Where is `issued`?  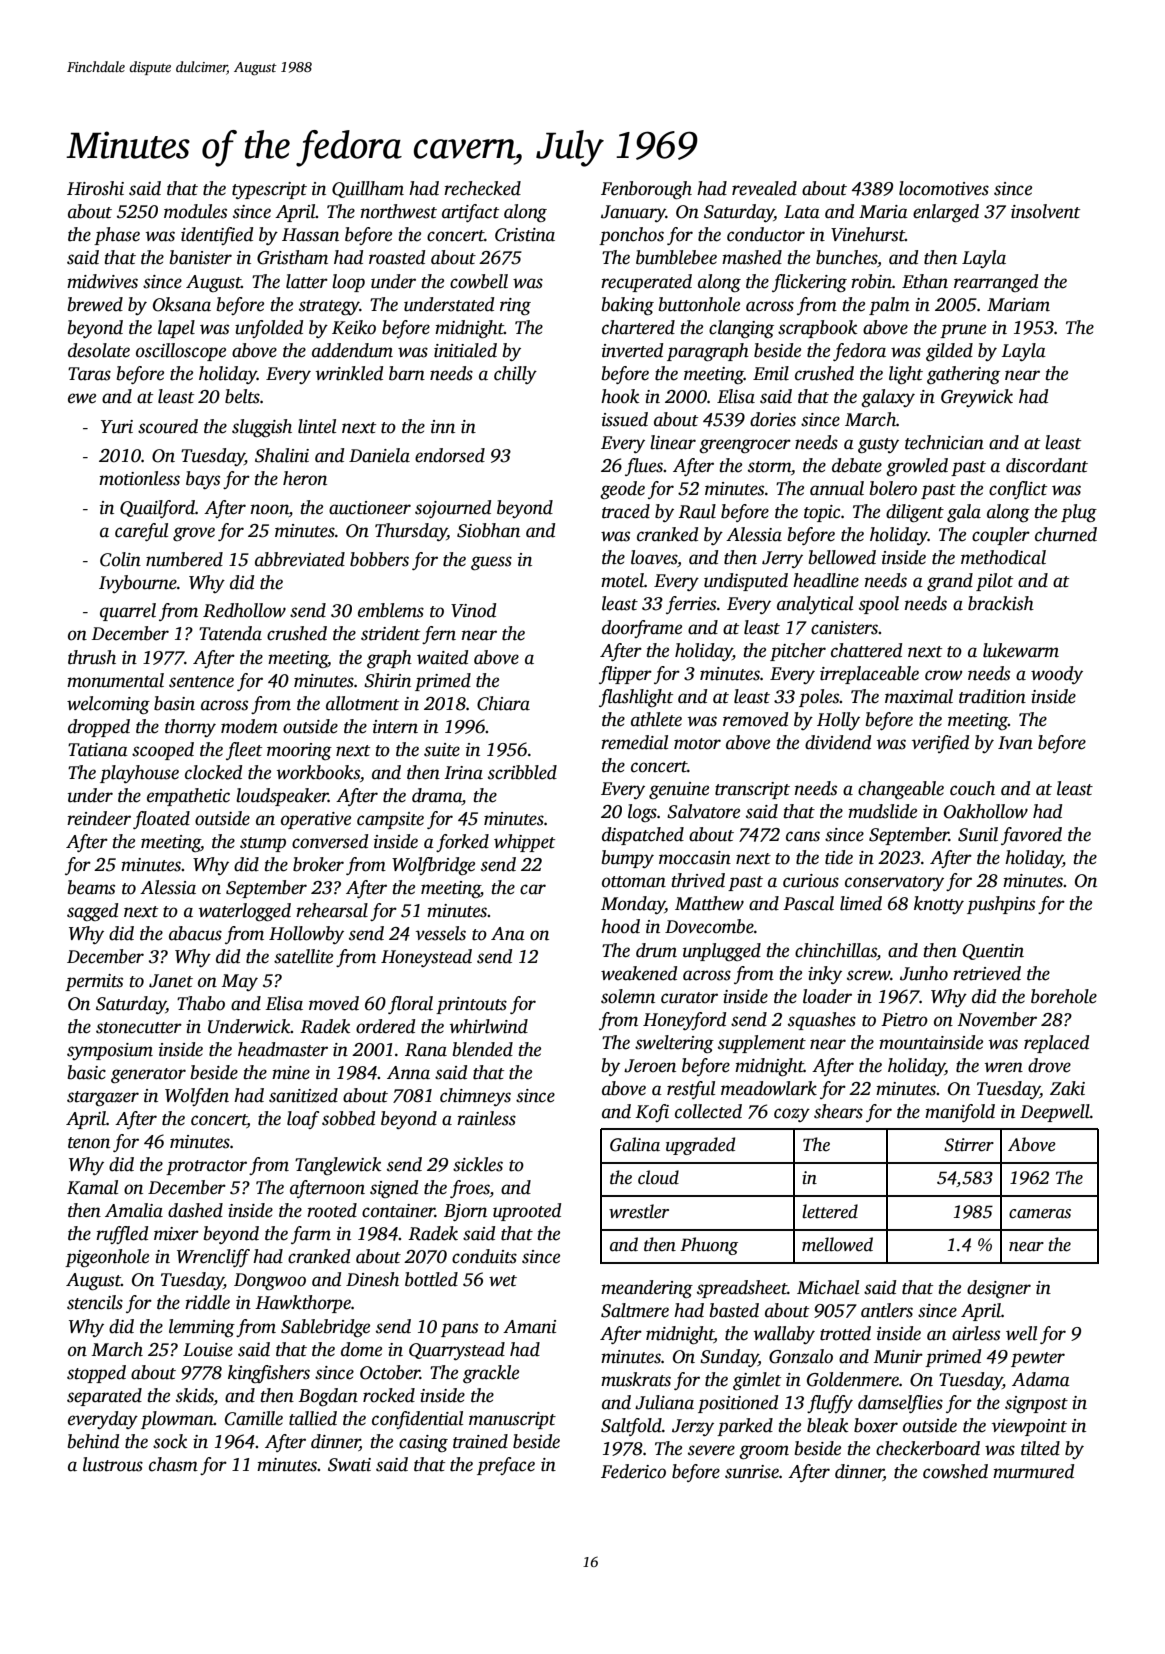
issued is located at coordinates (625, 419).
